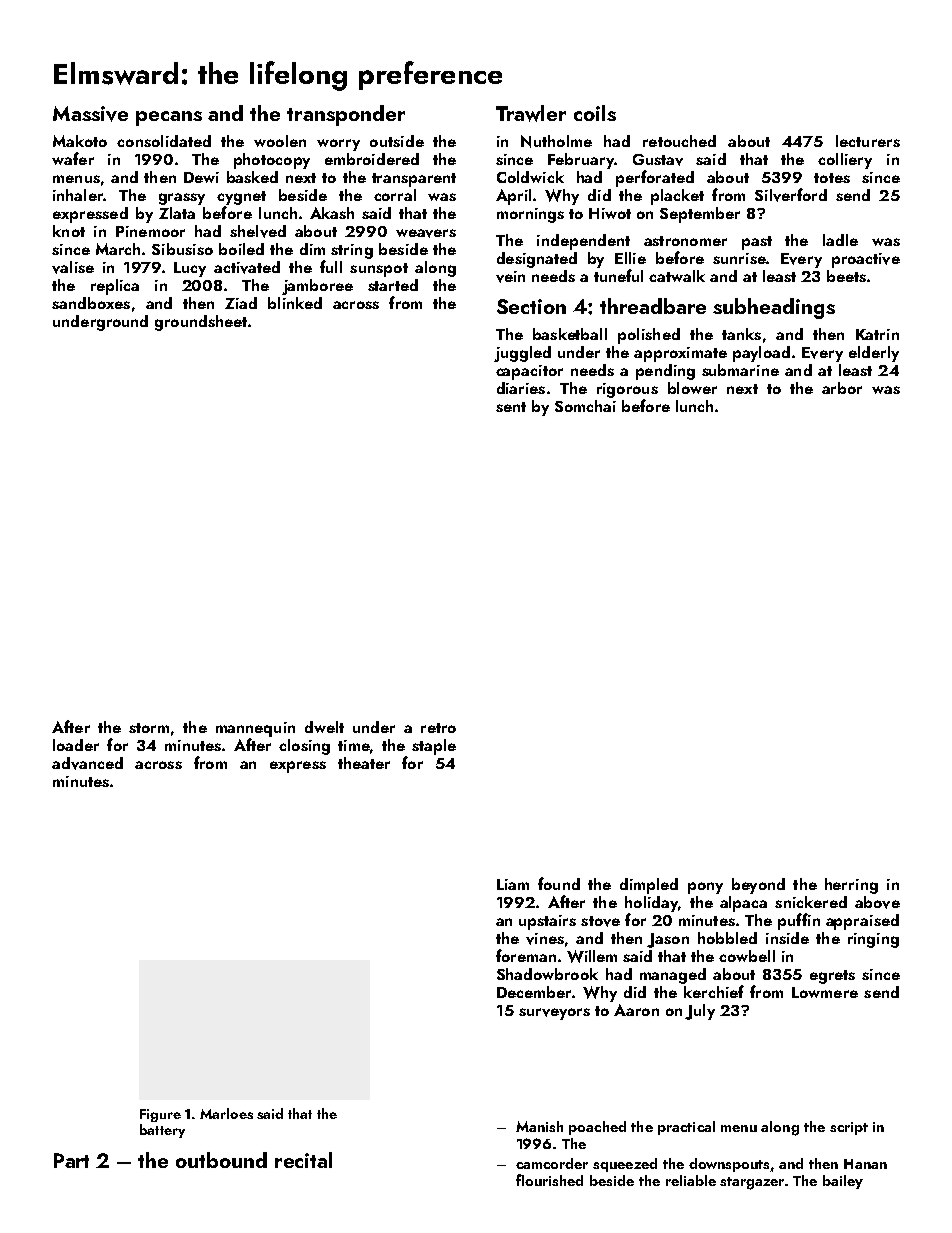 The width and height of the image is (952, 1233). I want to click on transponder, so click(346, 115).
